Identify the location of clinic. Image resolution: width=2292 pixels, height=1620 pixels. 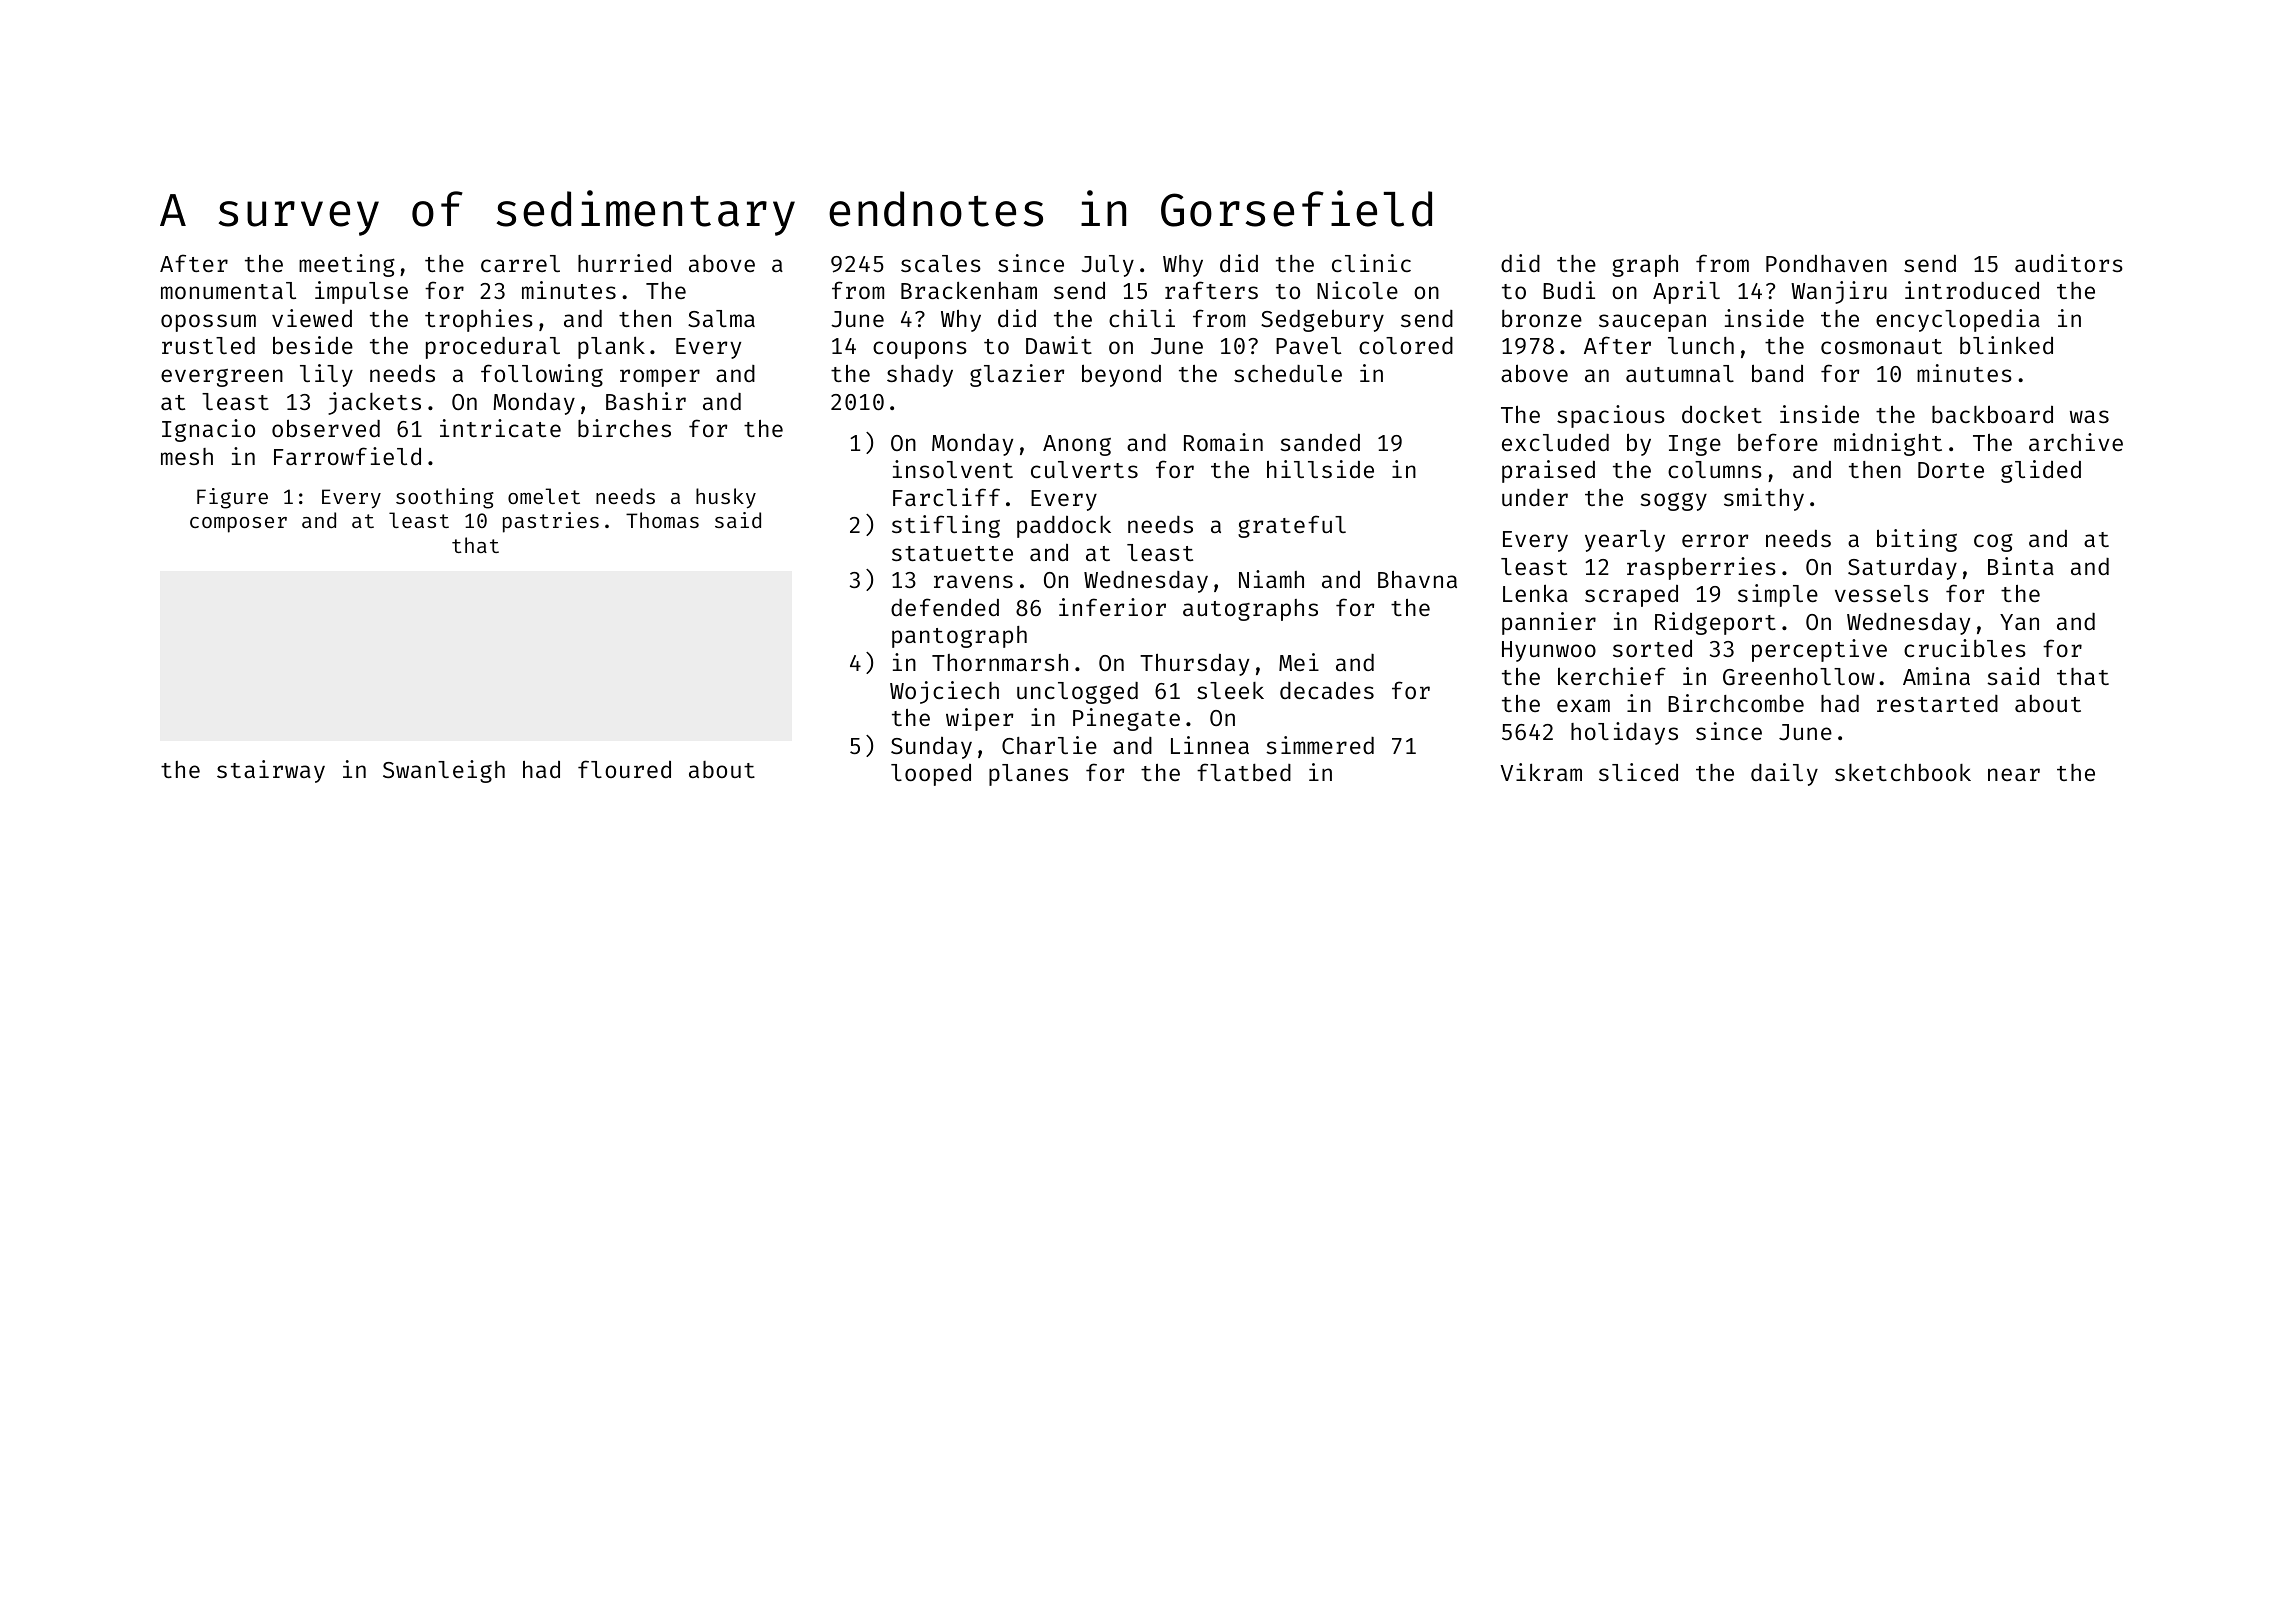
(1371, 263).
